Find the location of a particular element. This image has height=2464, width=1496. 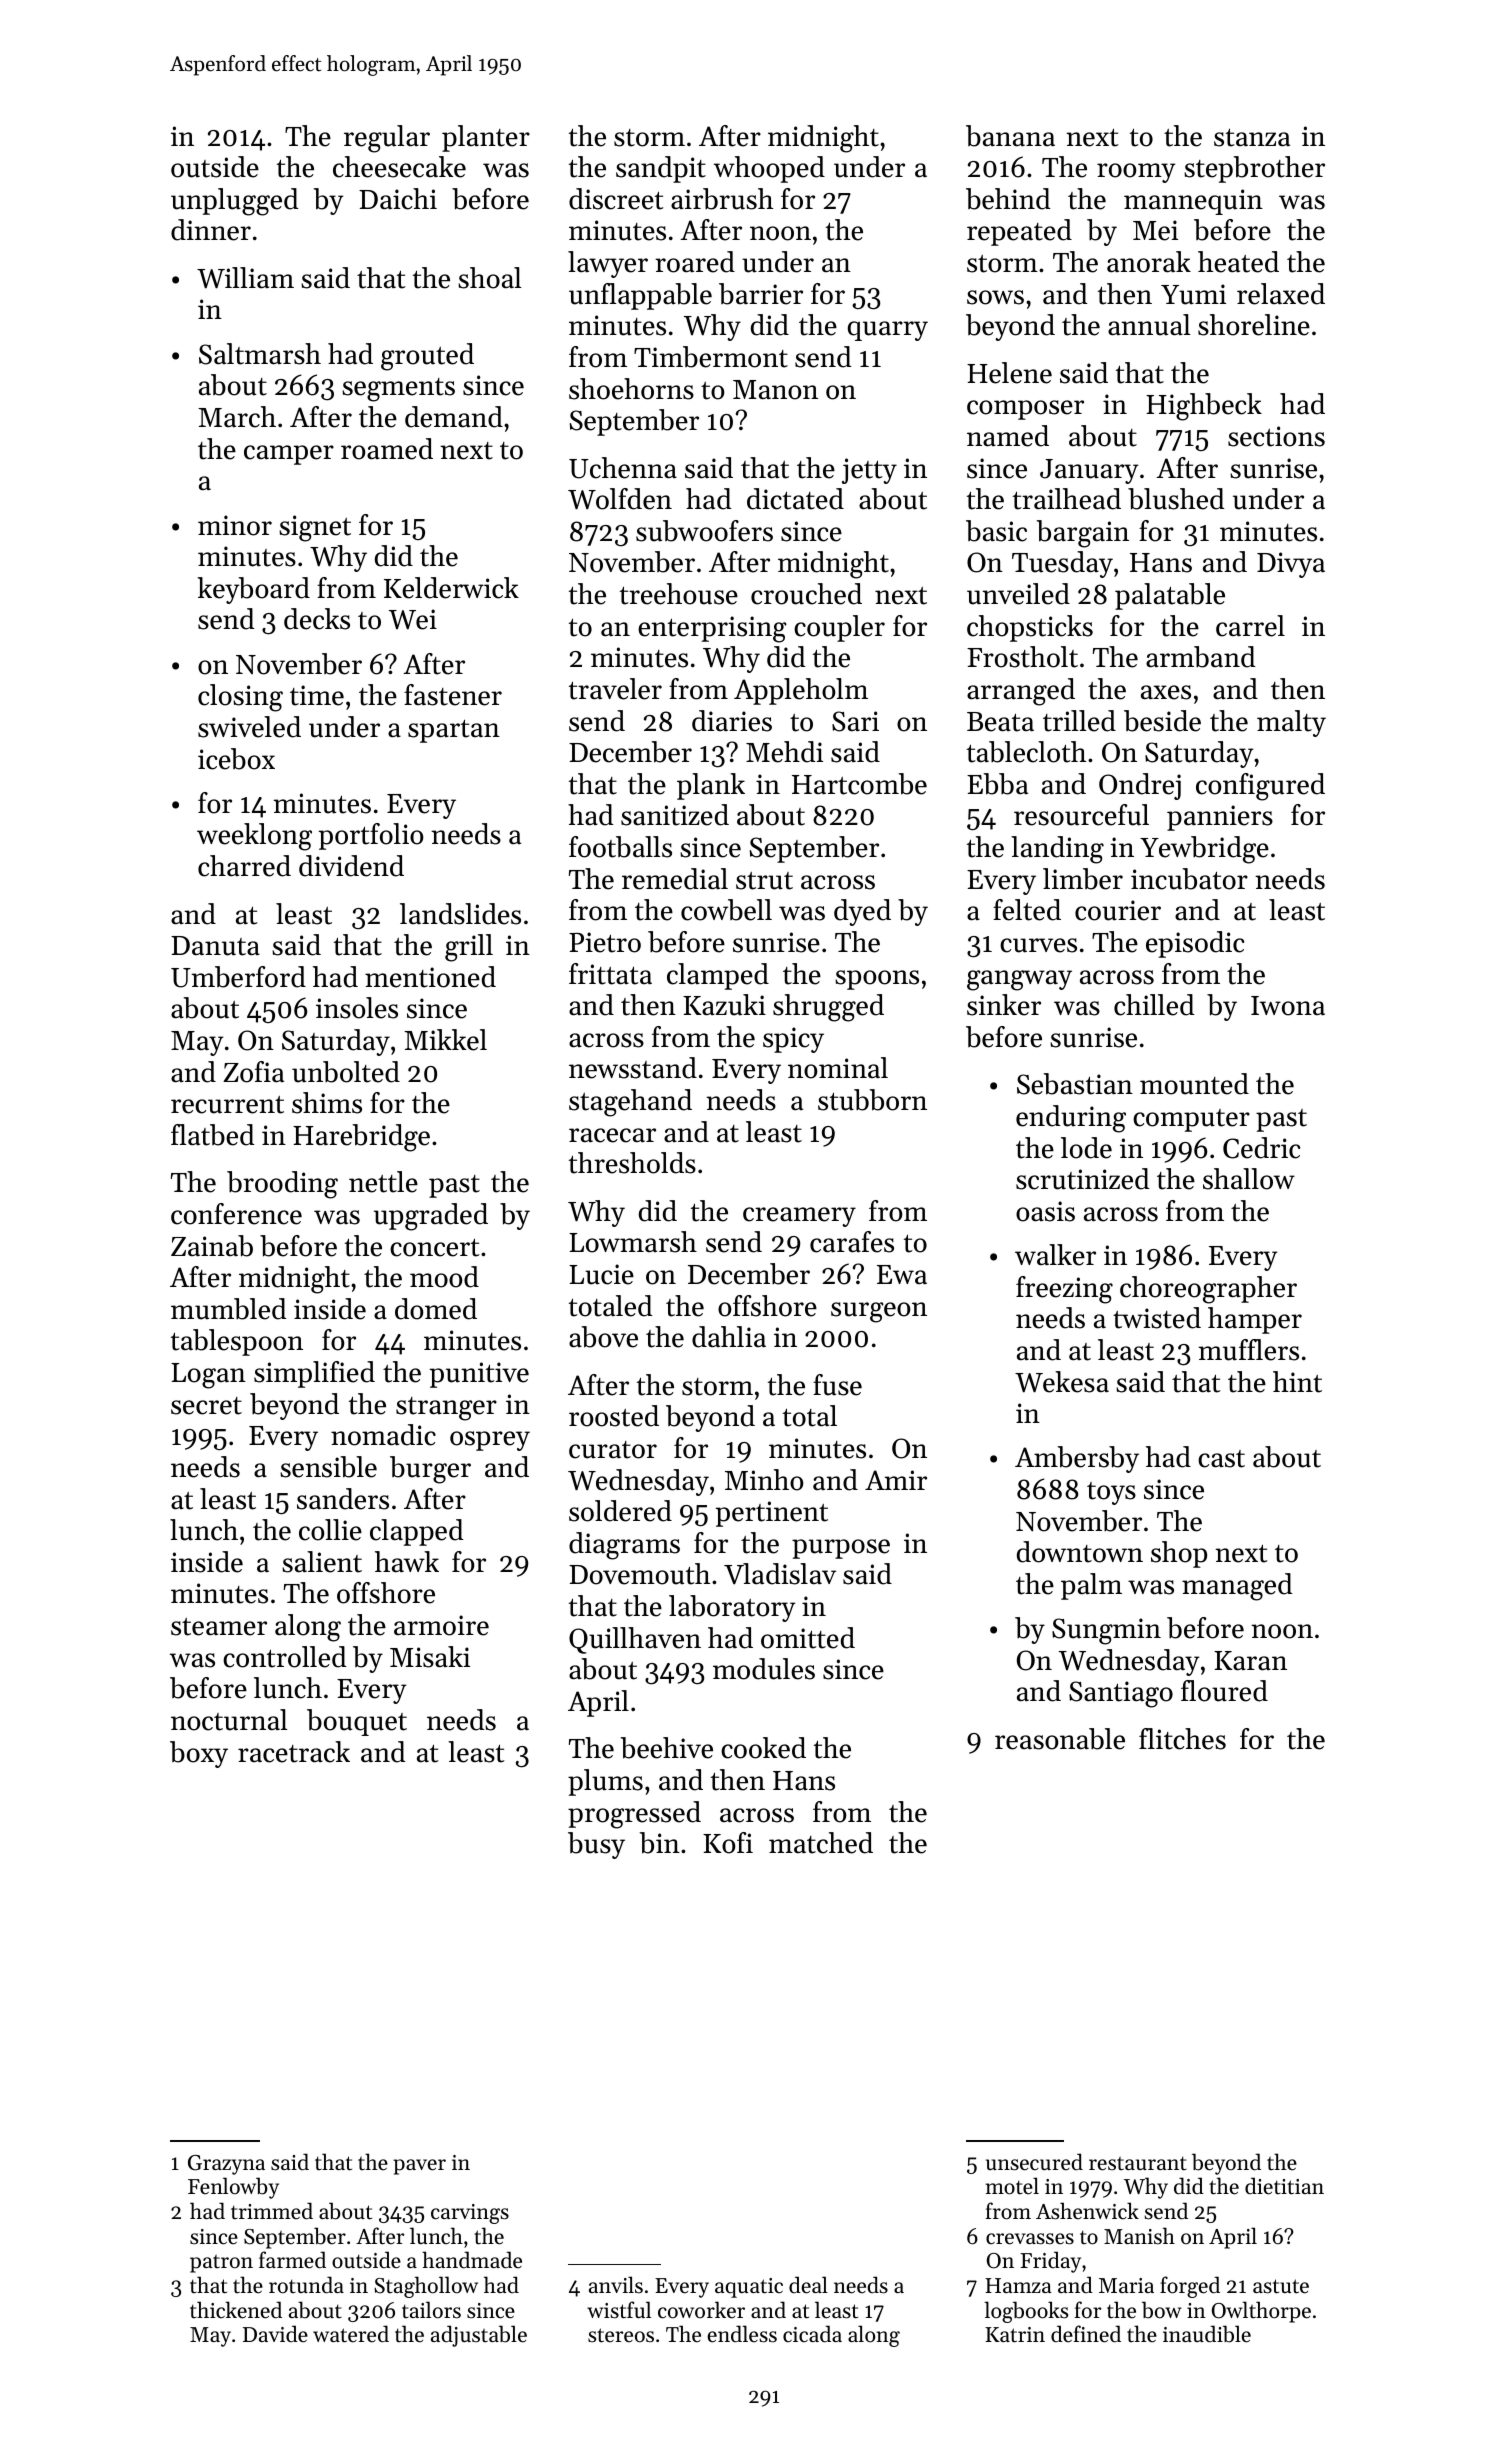

Timbermont is located at coordinates (711, 357).
